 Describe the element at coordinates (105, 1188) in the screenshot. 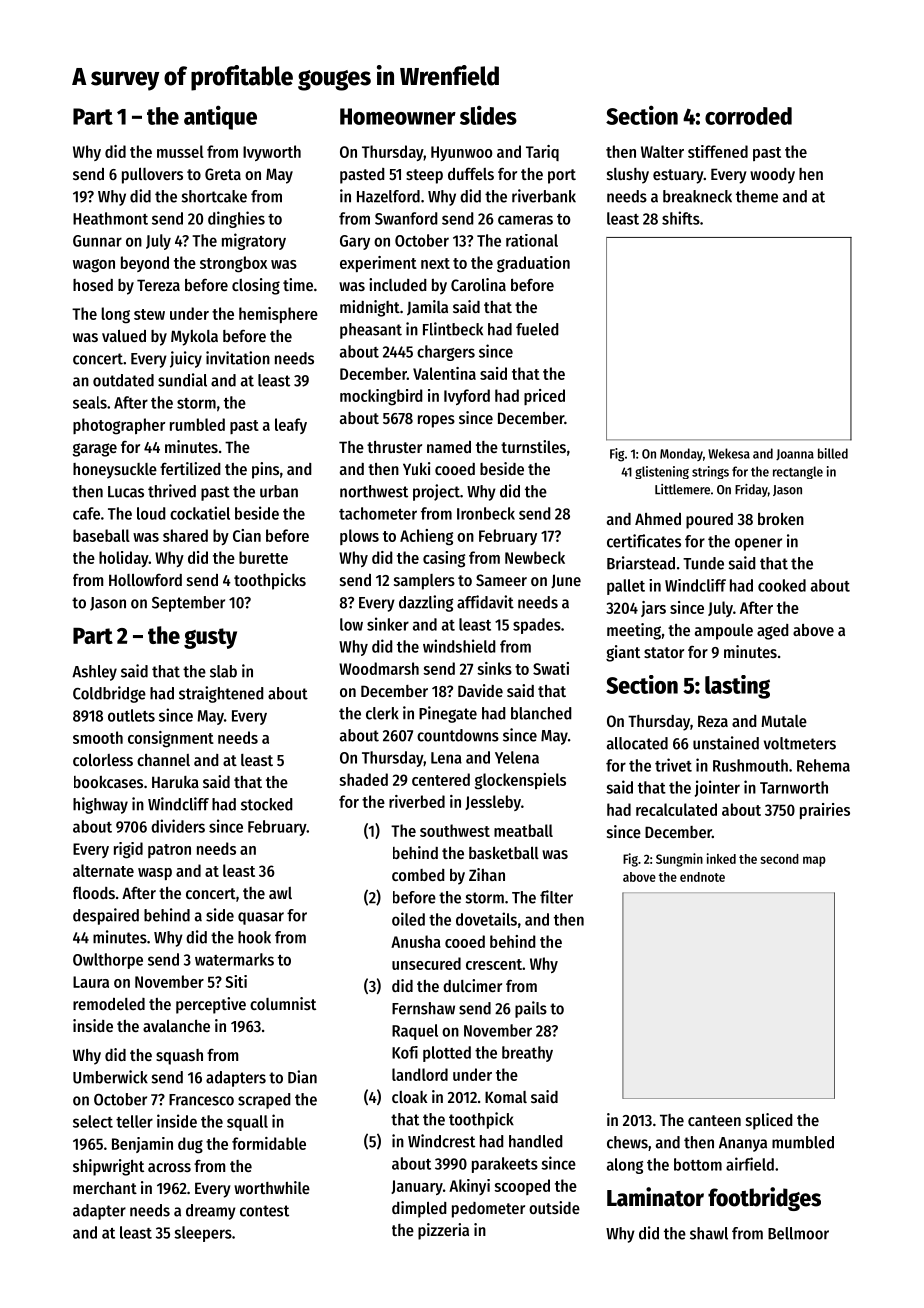

I see `merchant` at that location.
